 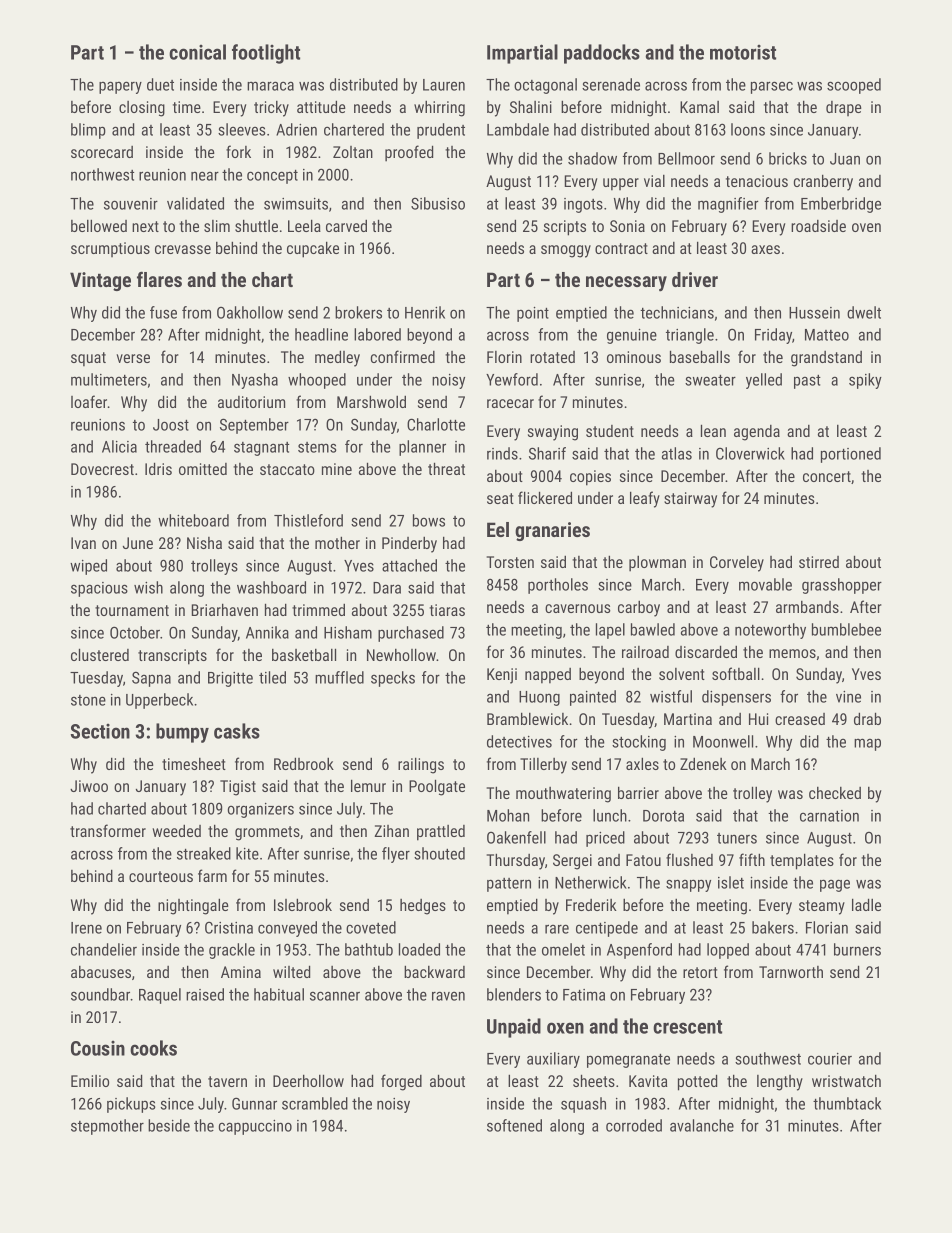 I want to click on Deerhollow, so click(x=308, y=1080).
